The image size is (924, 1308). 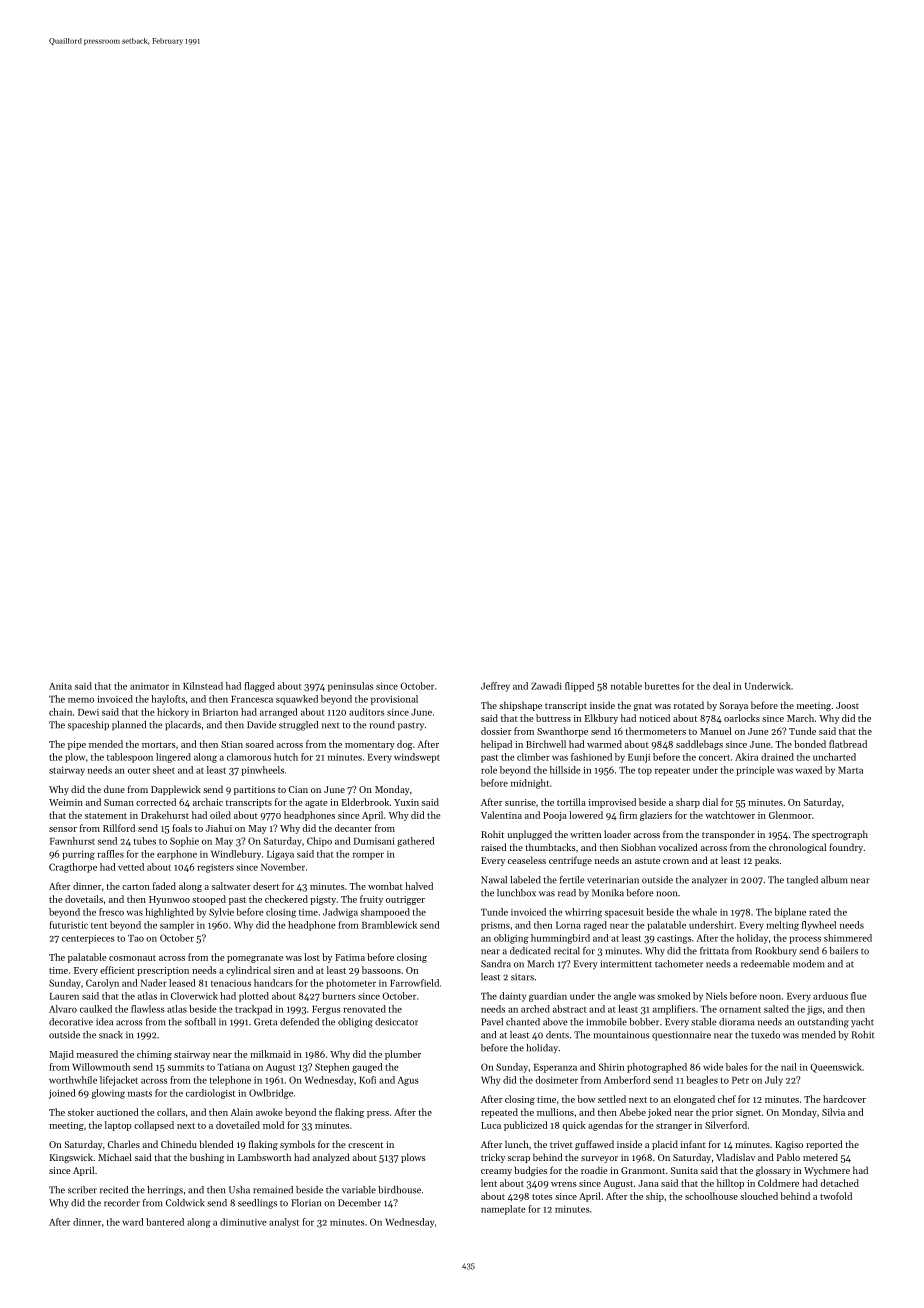 What do you see at coordinates (403, 1055) in the screenshot?
I see `plumber` at bounding box center [403, 1055].
